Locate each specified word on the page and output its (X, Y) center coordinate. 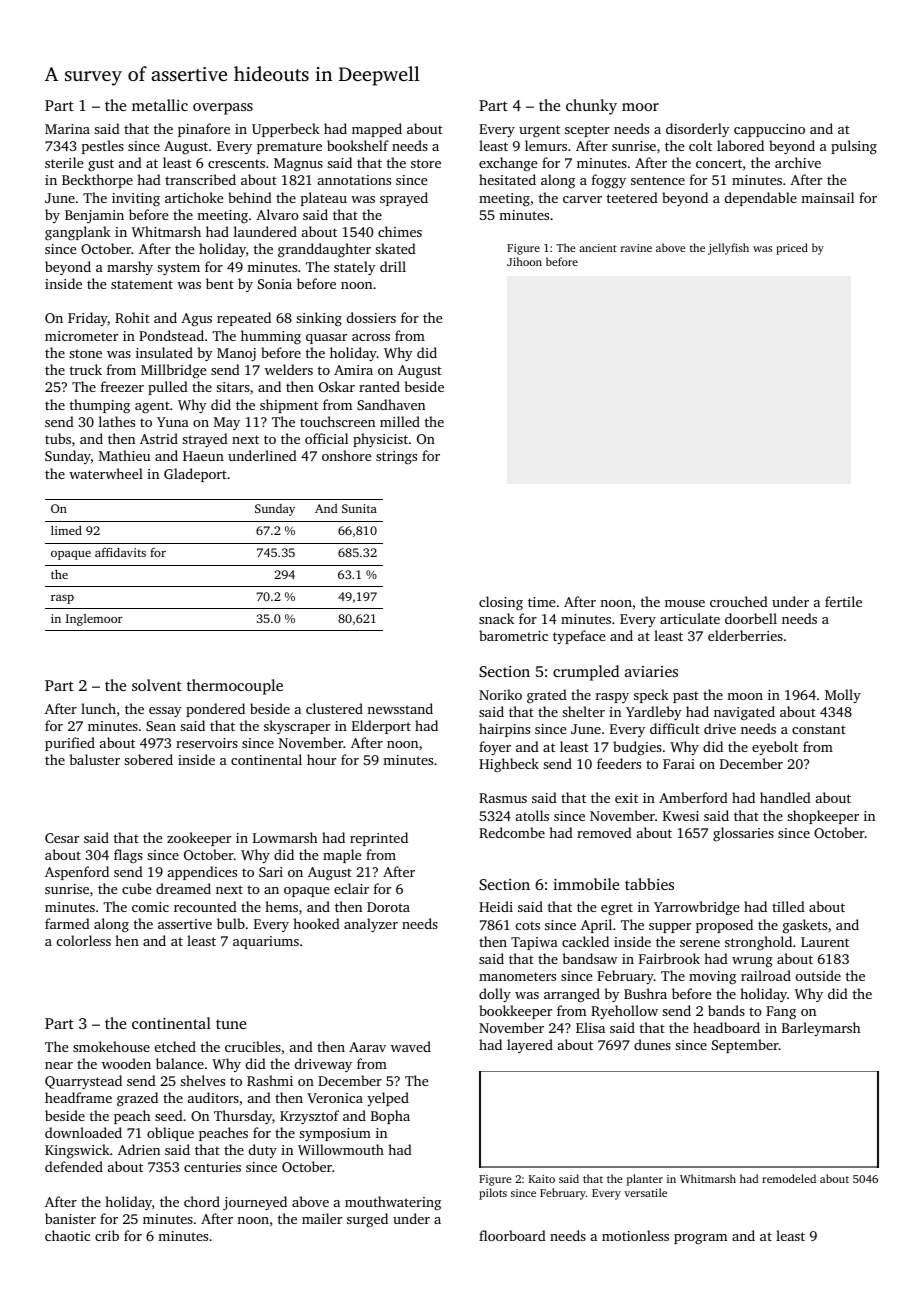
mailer (322, 1218)
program (700, 1239)
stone (85, 353)
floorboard (512, 1235)
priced (792, 249)
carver (582, 199)
